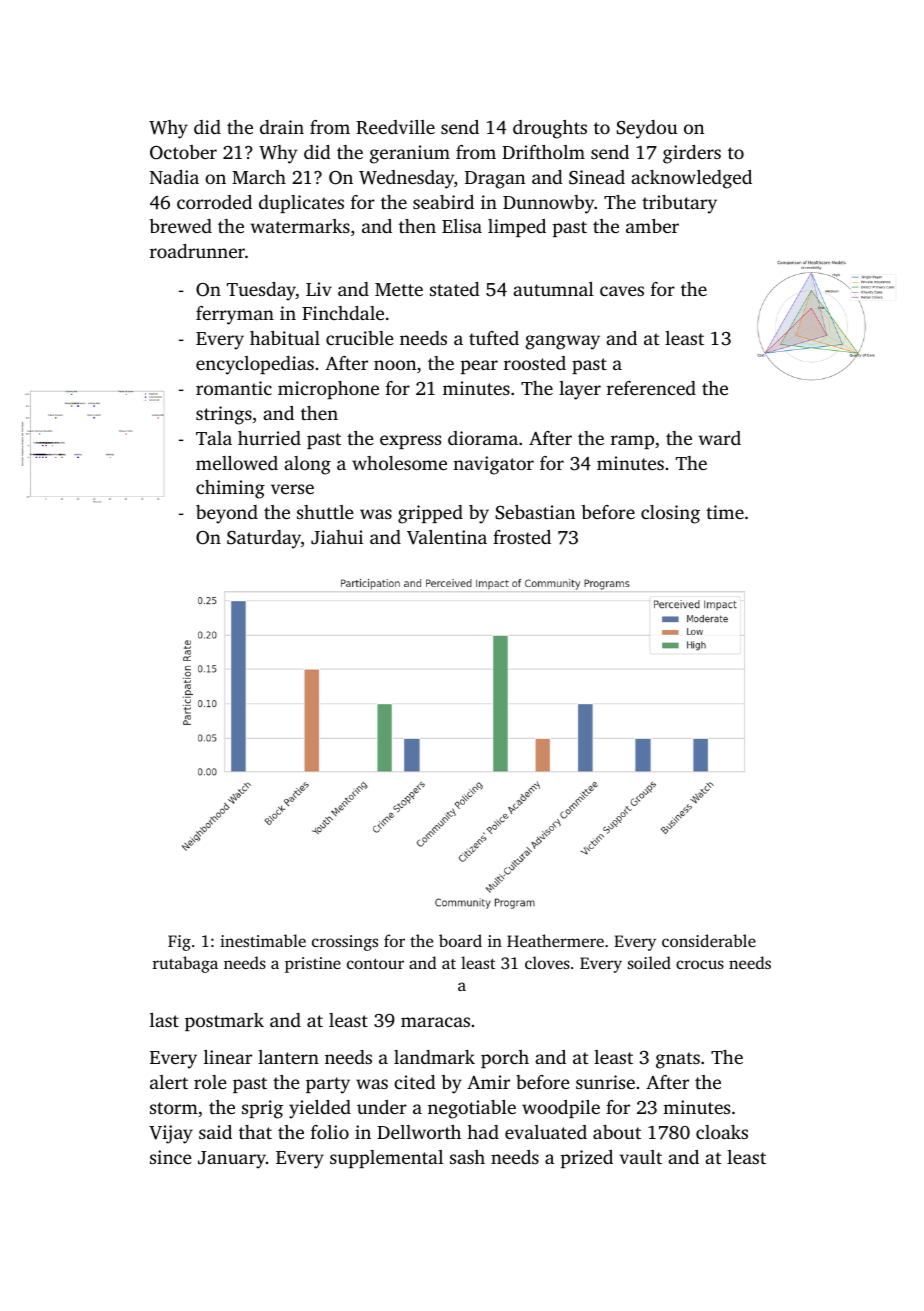  Describe the element at coordinates (345, 943) in the document. I see `crossings` at that location.
